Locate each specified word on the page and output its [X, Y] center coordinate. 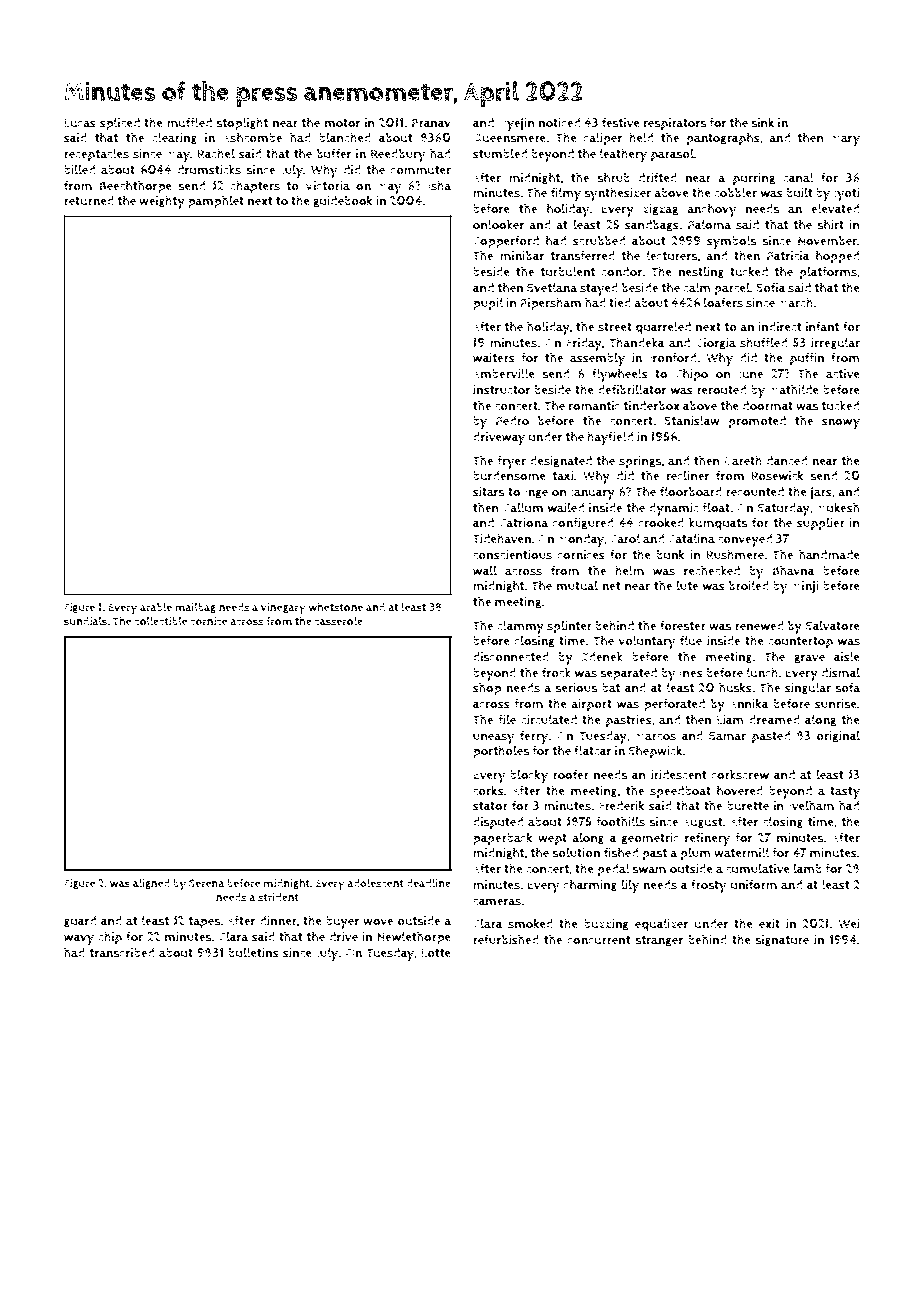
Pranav [431, 123]
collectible [161, 621]
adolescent [375, 883]
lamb [807, 868]
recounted [755, 492]
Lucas [80, 123]
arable [156, 607]
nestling [701, 272]
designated [561, 462]
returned [89, 201]
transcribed [121, 953]
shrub [613, 177]
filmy [566, 194]
